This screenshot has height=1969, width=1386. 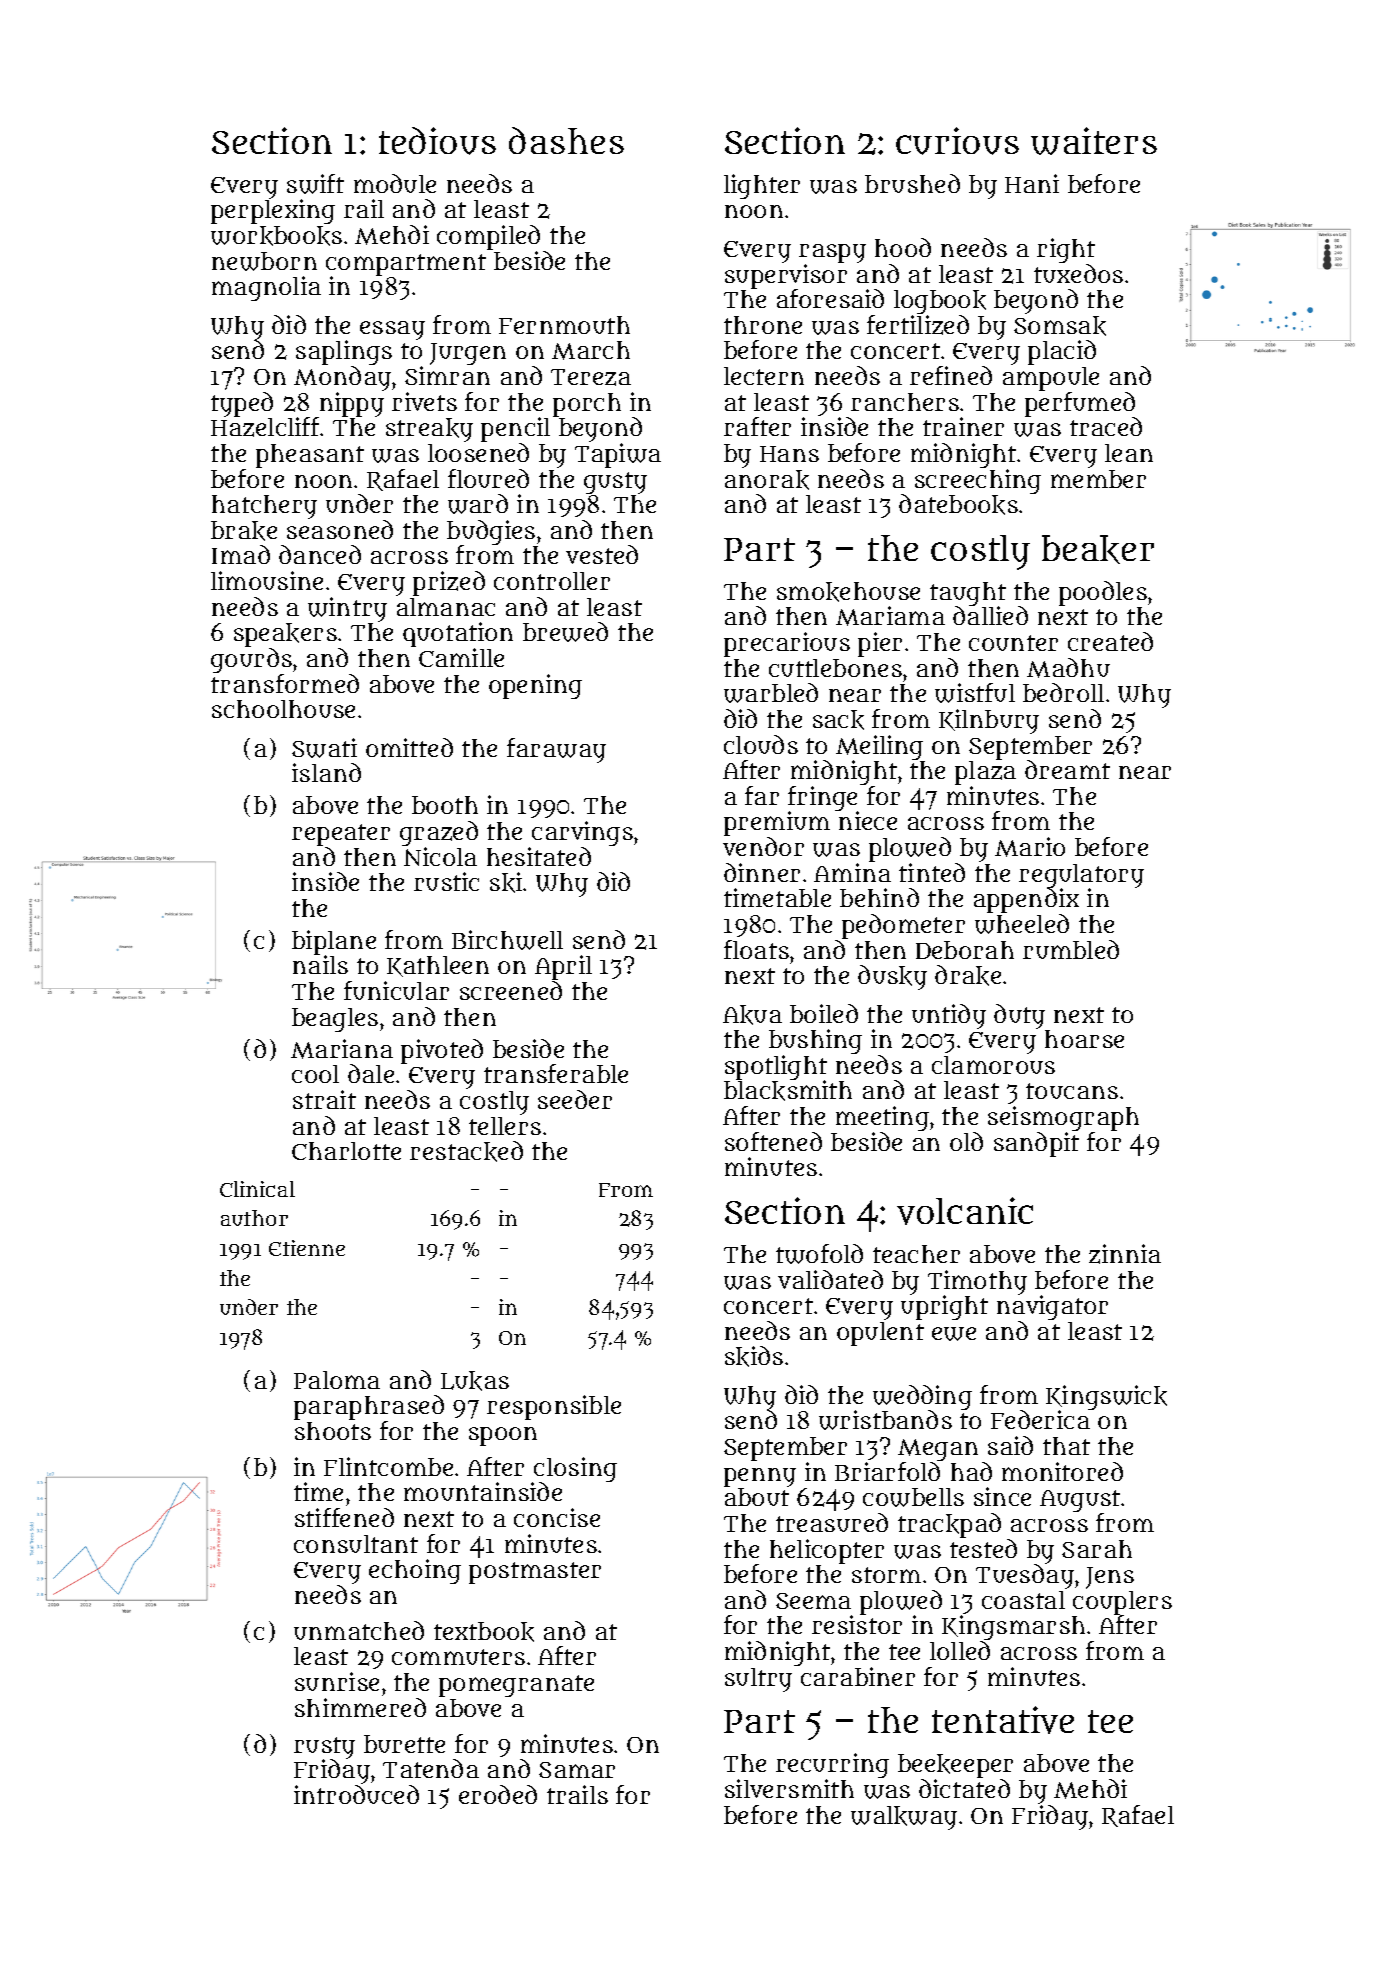 What do you see at coordinates (993, 1065) in the screenshot?
I see `clamorous` at bounding box center [993, 1065].
